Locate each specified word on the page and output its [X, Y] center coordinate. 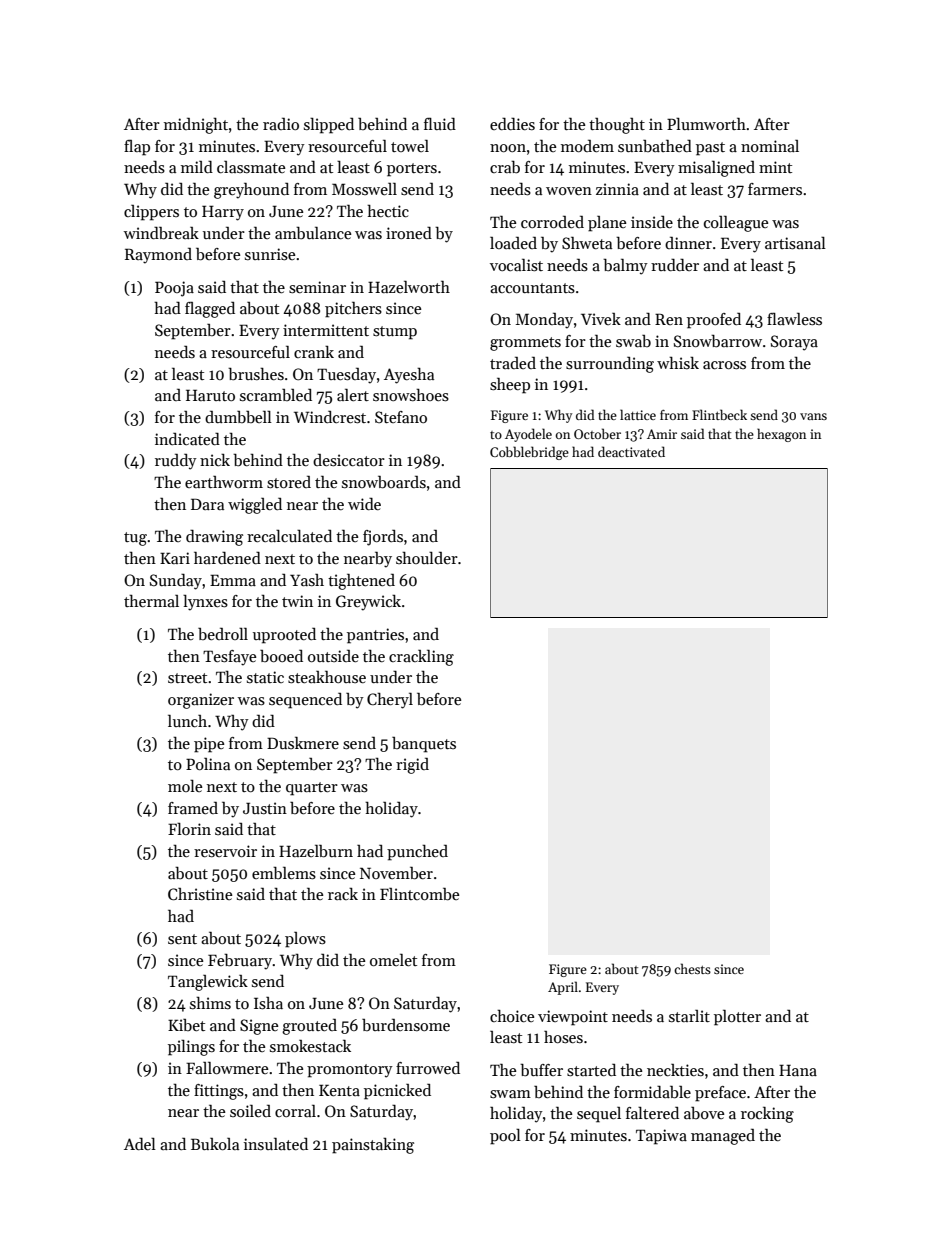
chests [692, 968]
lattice [638, 414]
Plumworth [706, 124]
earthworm [224, 481]
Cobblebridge [529, 453]
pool [505, 1137]
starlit [689, 1016]
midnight [196, 126]
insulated [276, 1143]
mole [185, 786]
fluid [440, 124]
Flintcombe [419, 894]
